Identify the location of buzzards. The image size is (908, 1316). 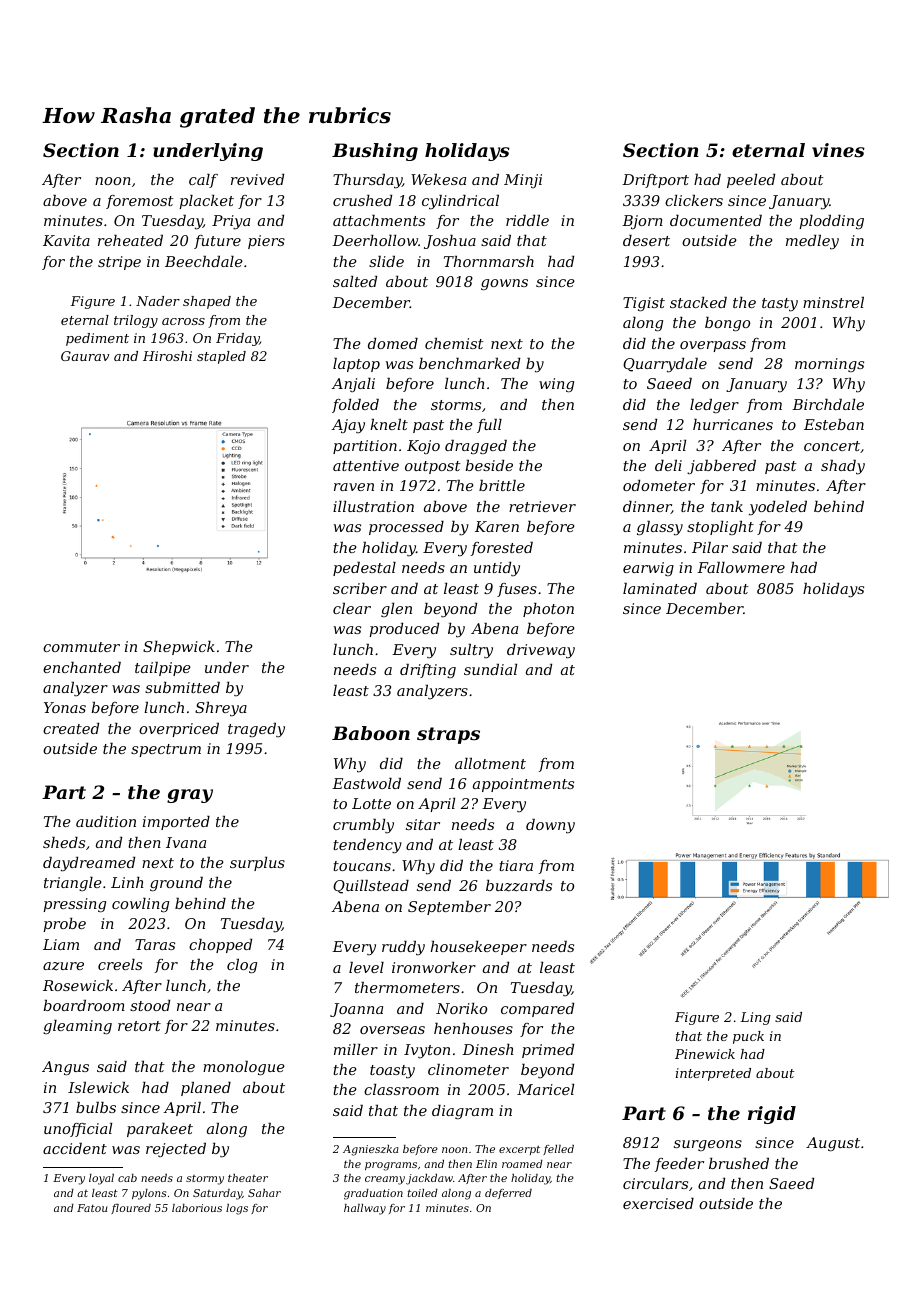
(519, 886).
